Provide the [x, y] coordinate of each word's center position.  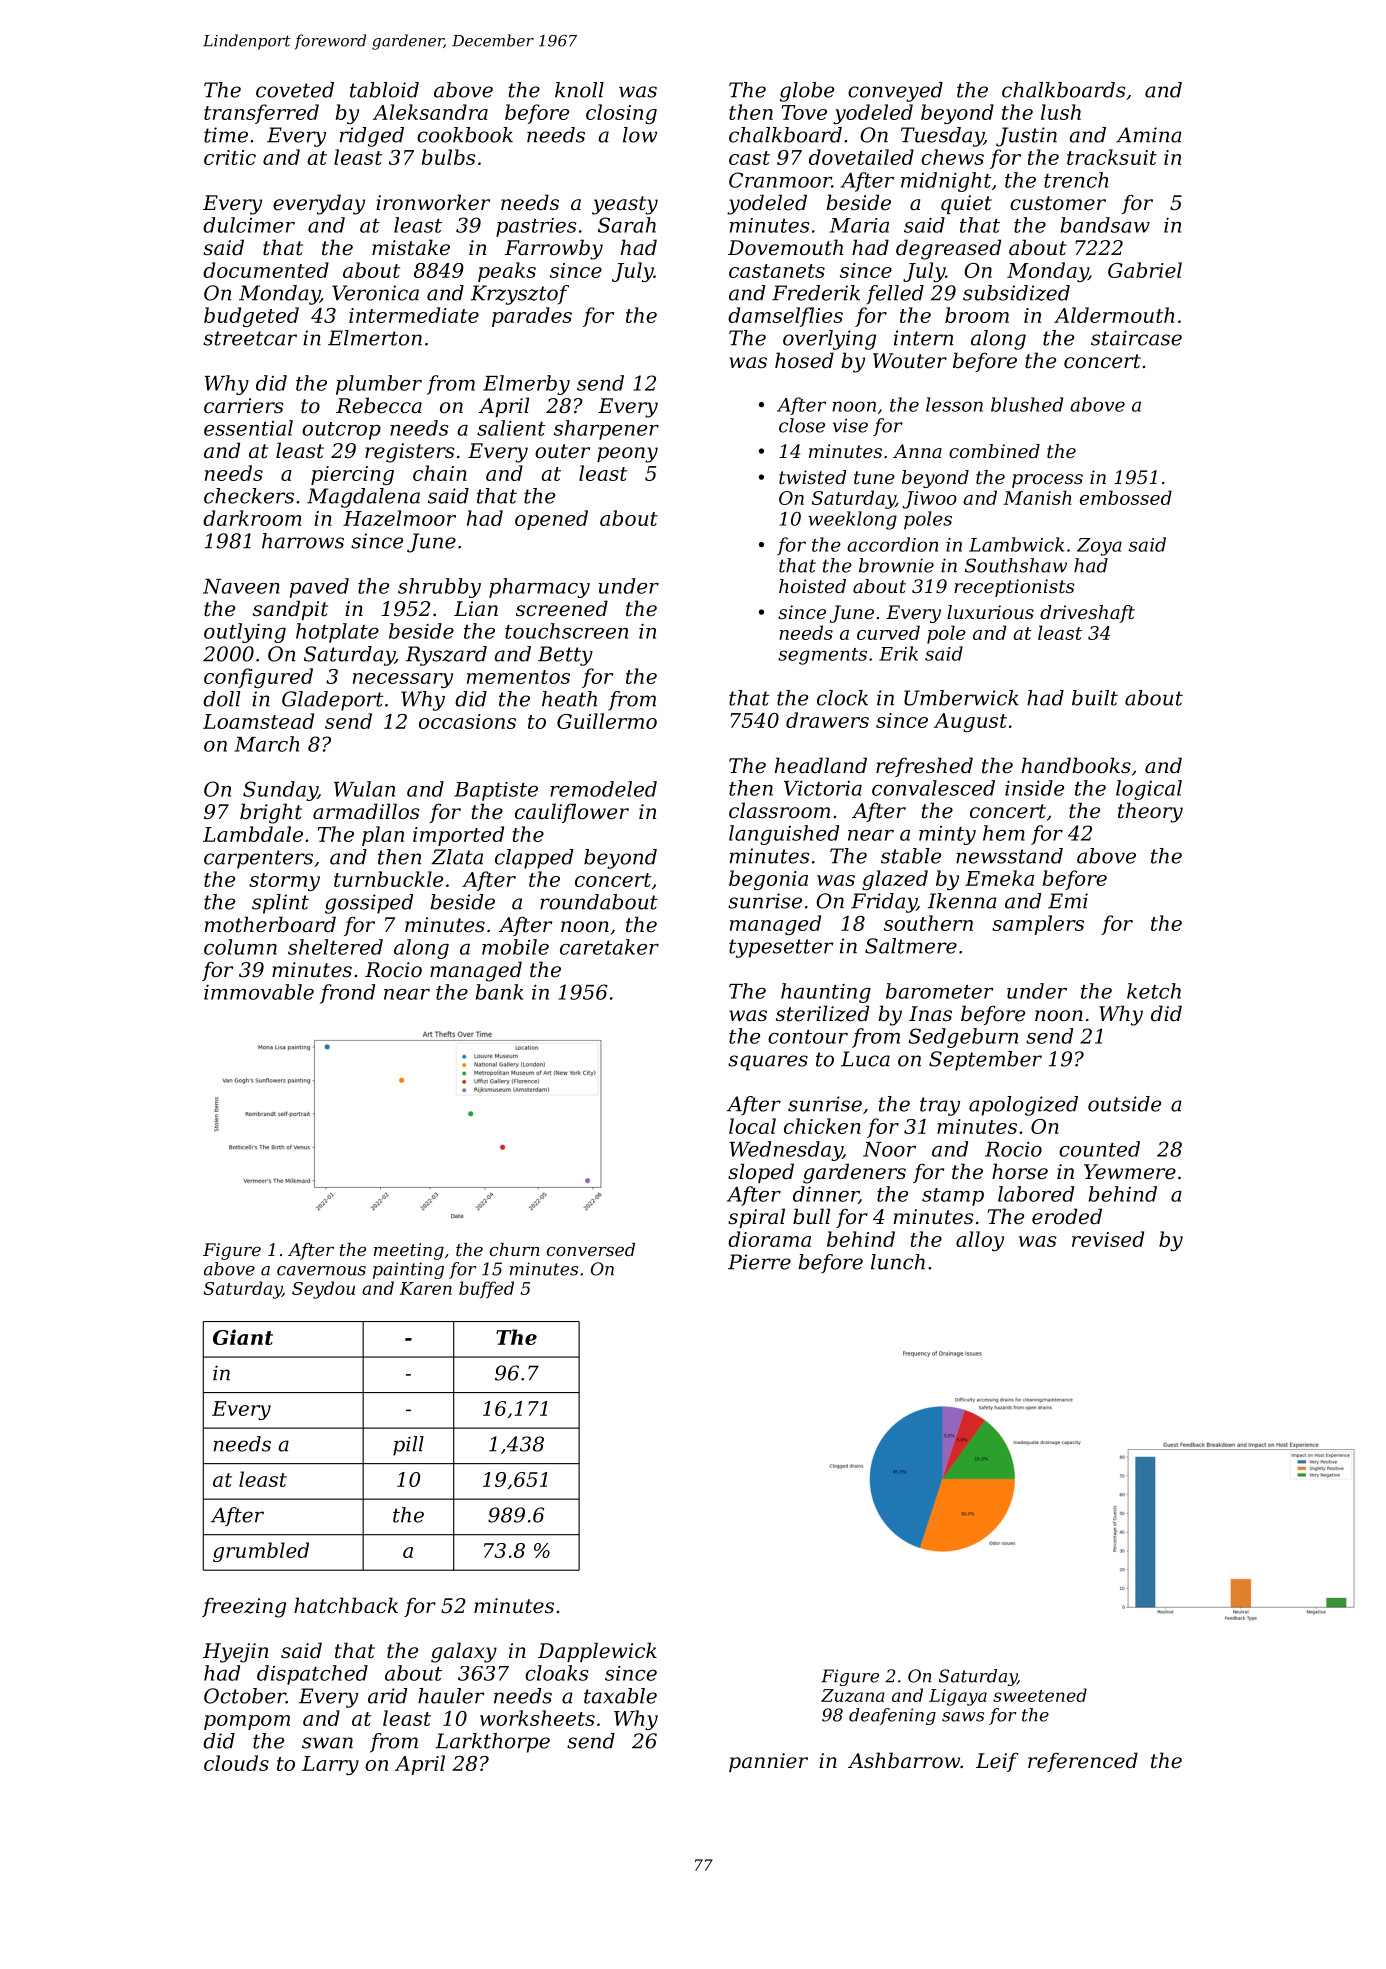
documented [266, 270]
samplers [1038, 925]
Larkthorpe [492, 1743]
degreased [948, 249]
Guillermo [607, 721]
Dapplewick [597, 1652]
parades [532, 317]
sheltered [335, 947]
